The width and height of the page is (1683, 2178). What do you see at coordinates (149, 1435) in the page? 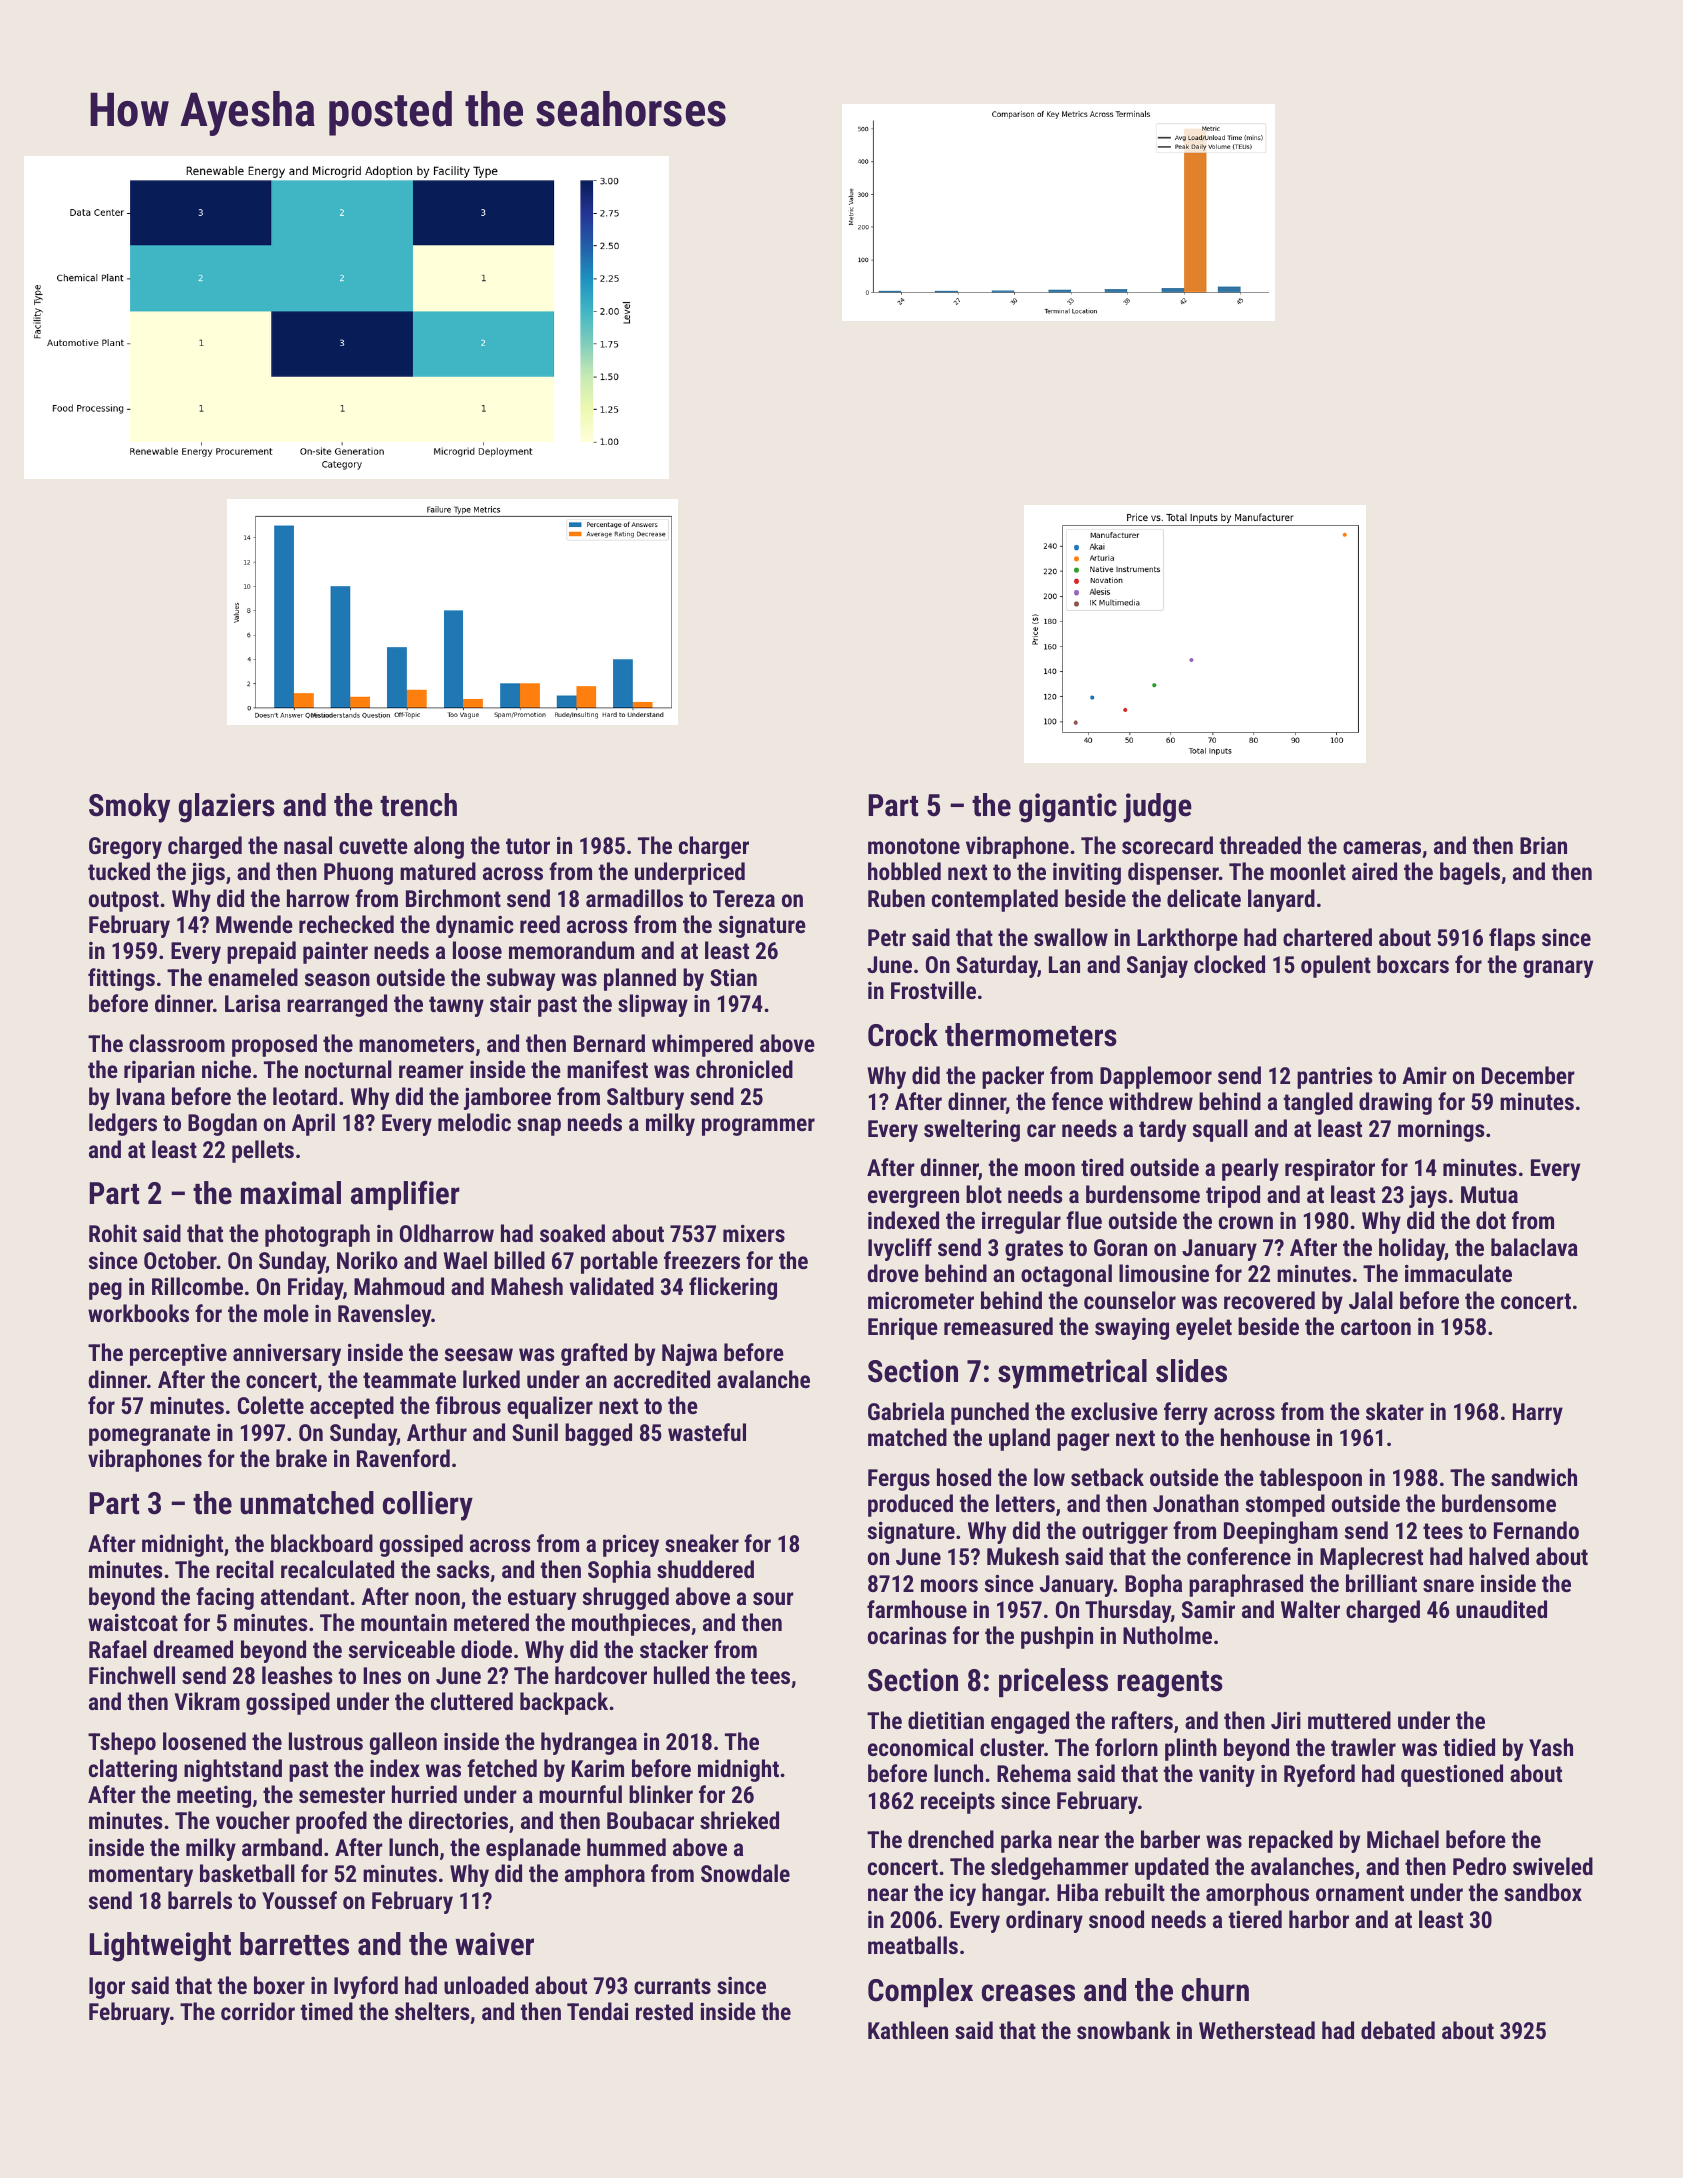
I see `pomegranate` at bounding box center [149, 1435].
